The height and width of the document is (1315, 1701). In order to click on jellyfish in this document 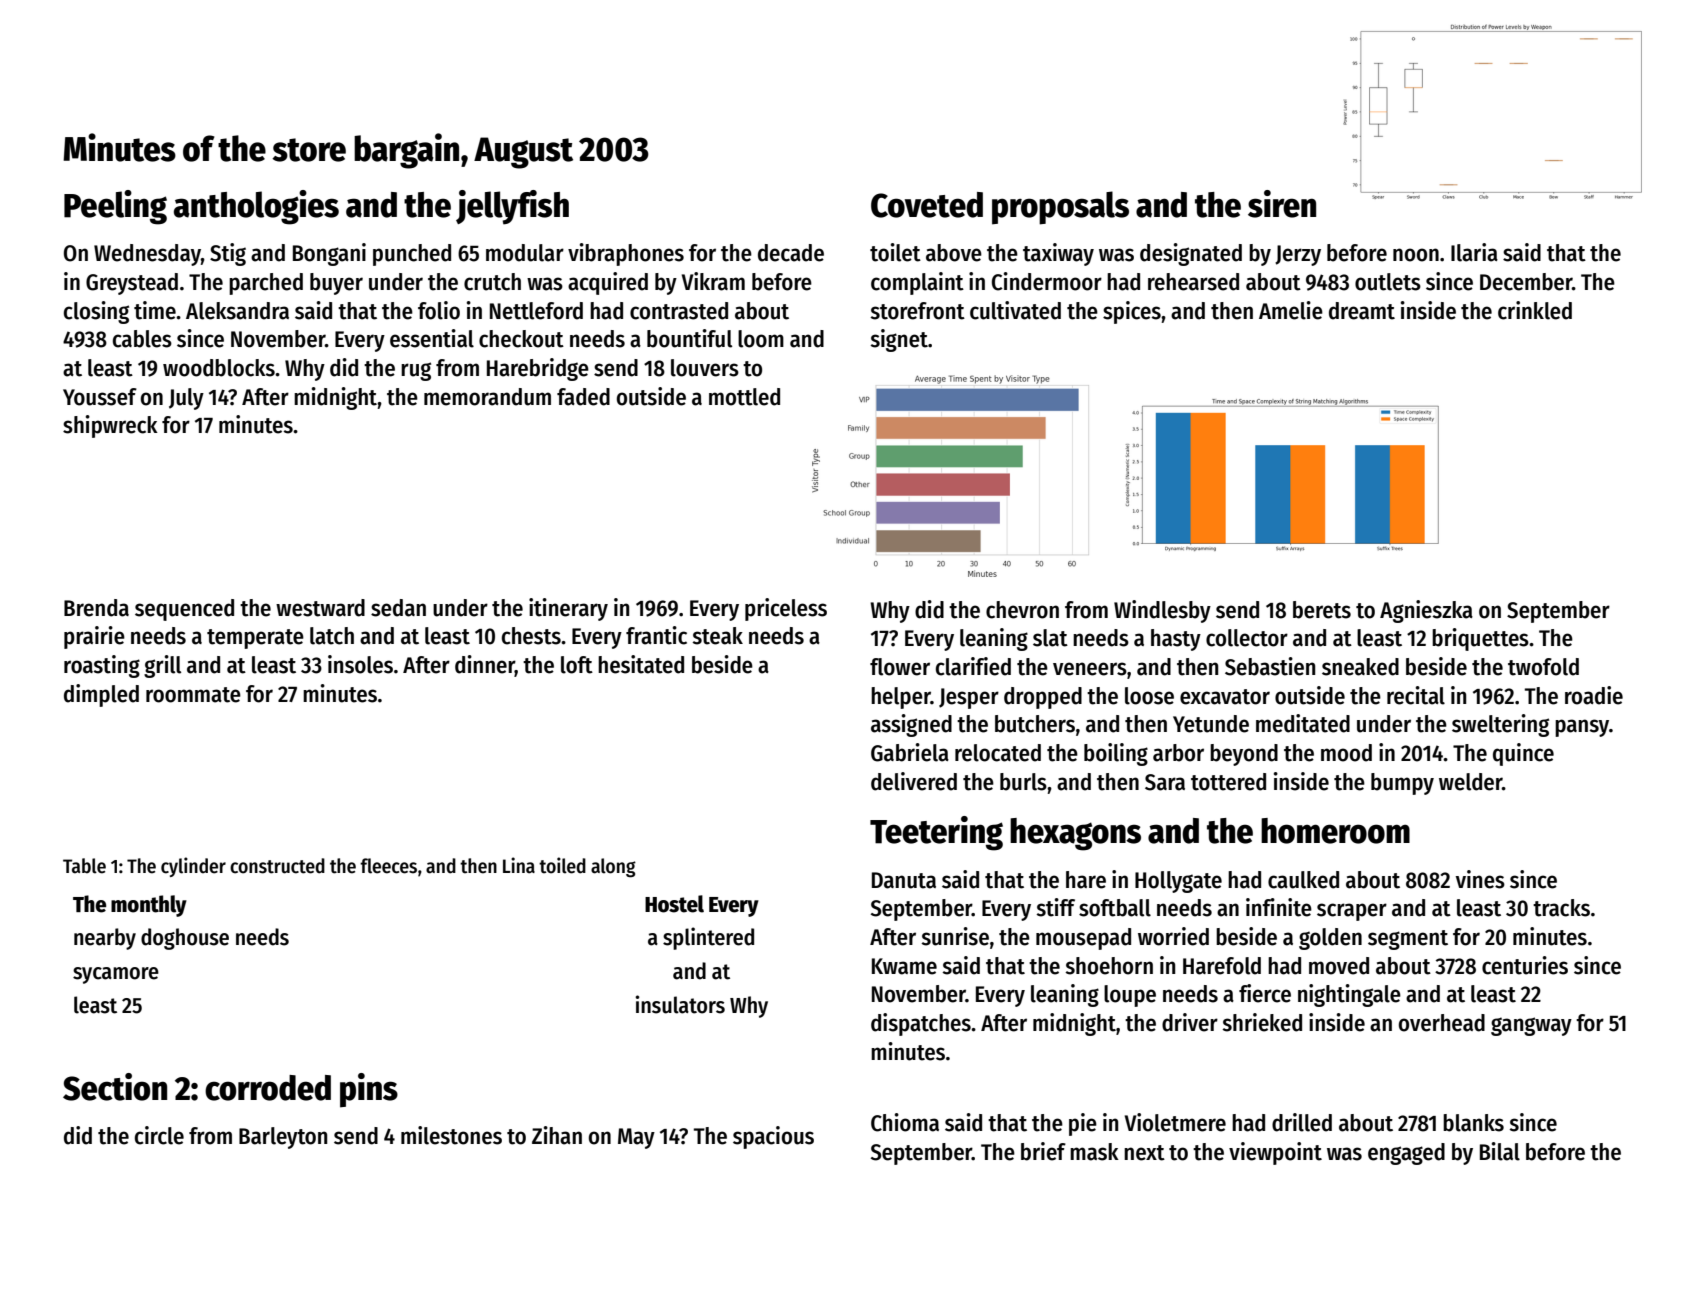, I will do `click(512, 207)`.
